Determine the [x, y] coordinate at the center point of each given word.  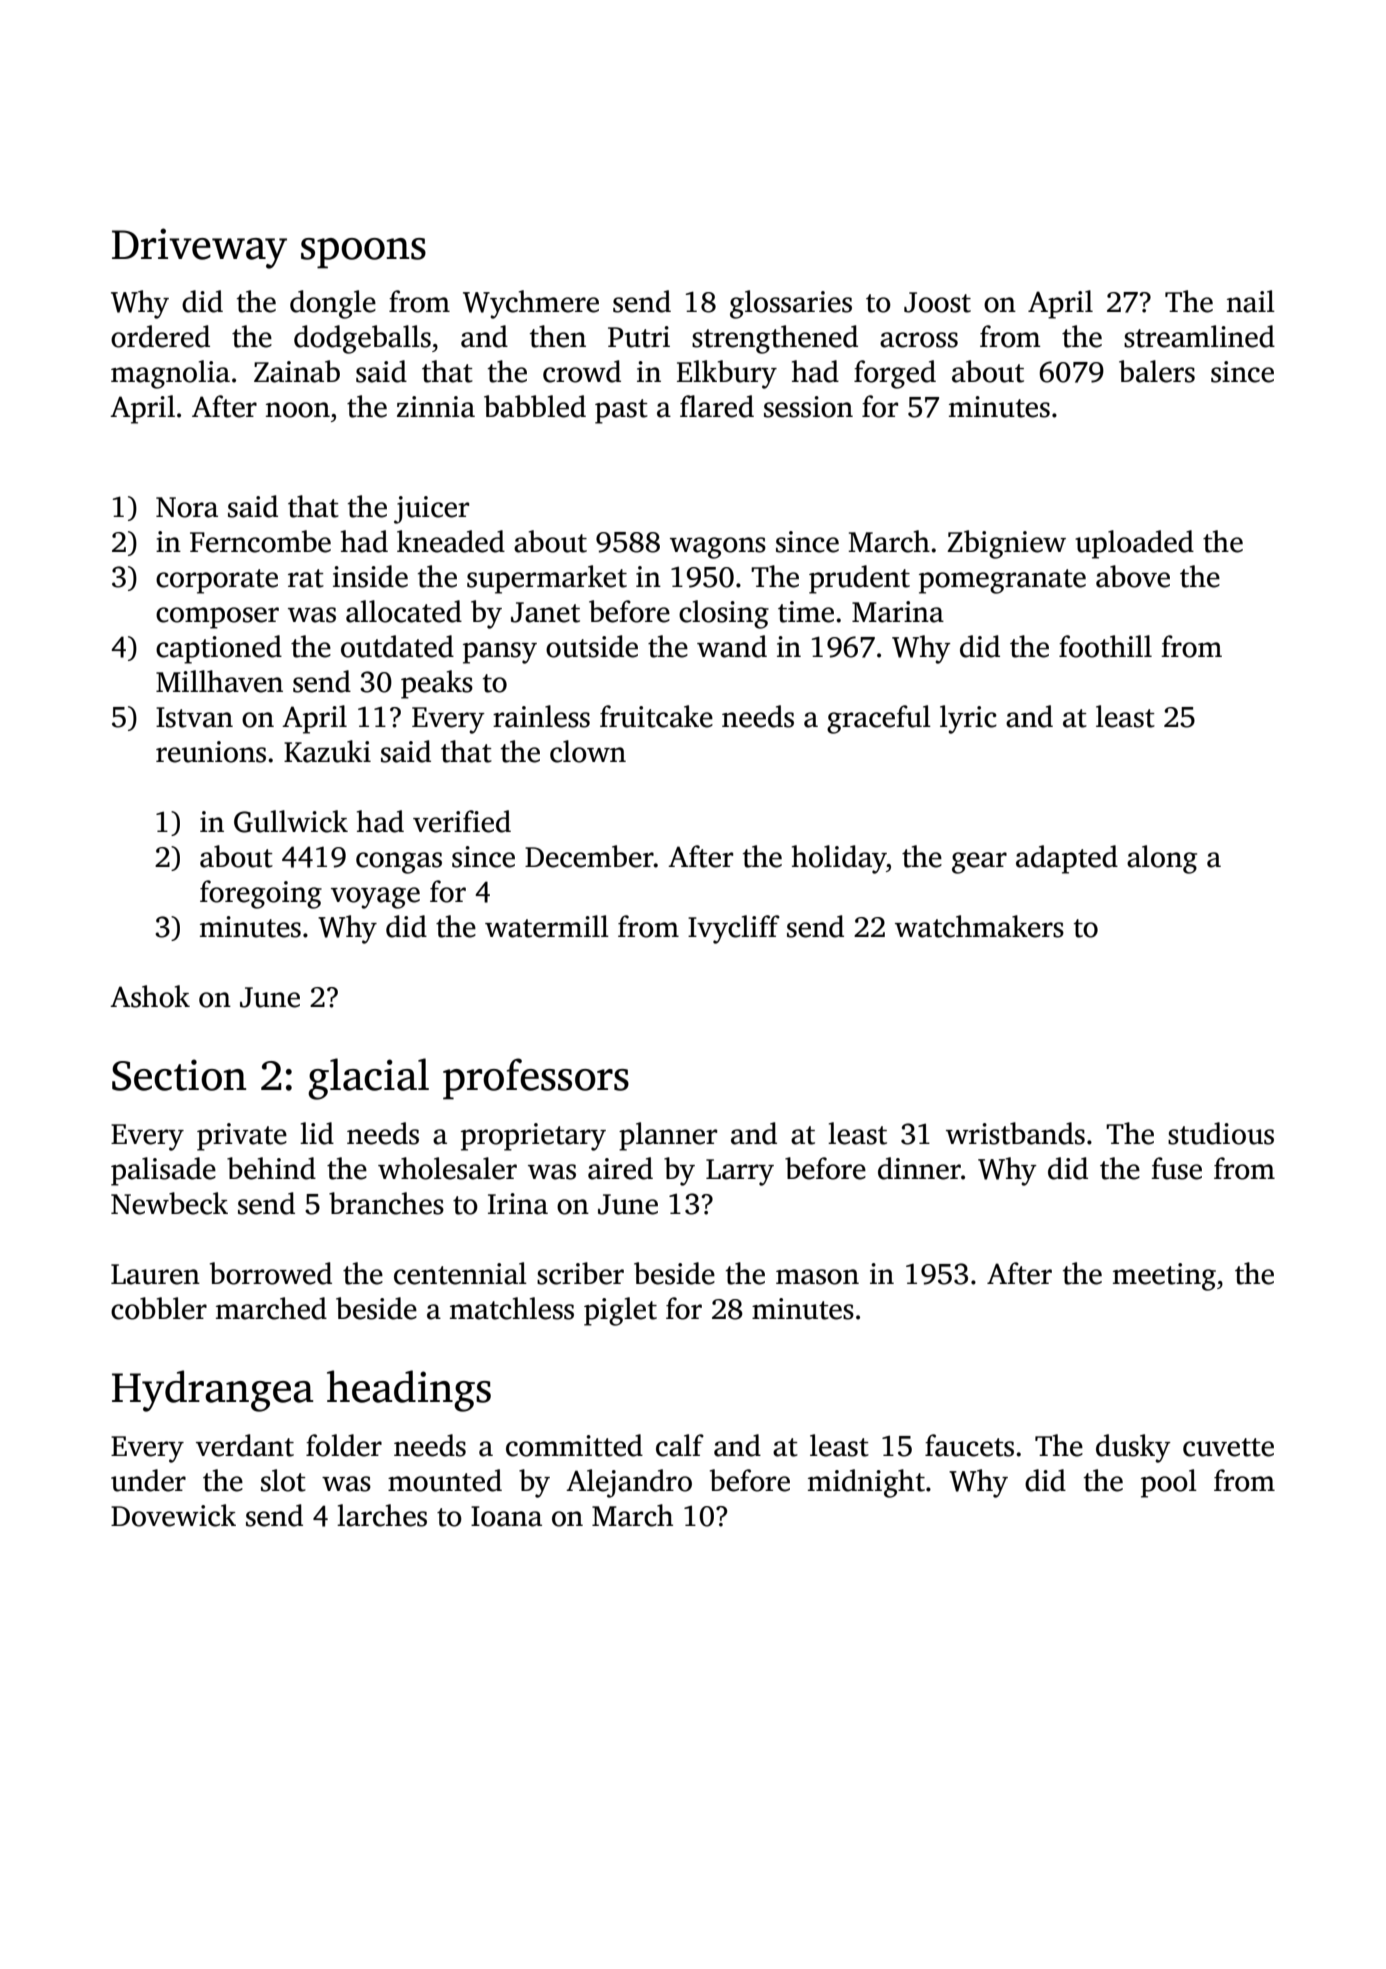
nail [1251, 301]
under [148, 1480]
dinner [919, 1168]
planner [668, 1136]
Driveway [199, 248]
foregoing [261, 894]
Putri [639, 337]
